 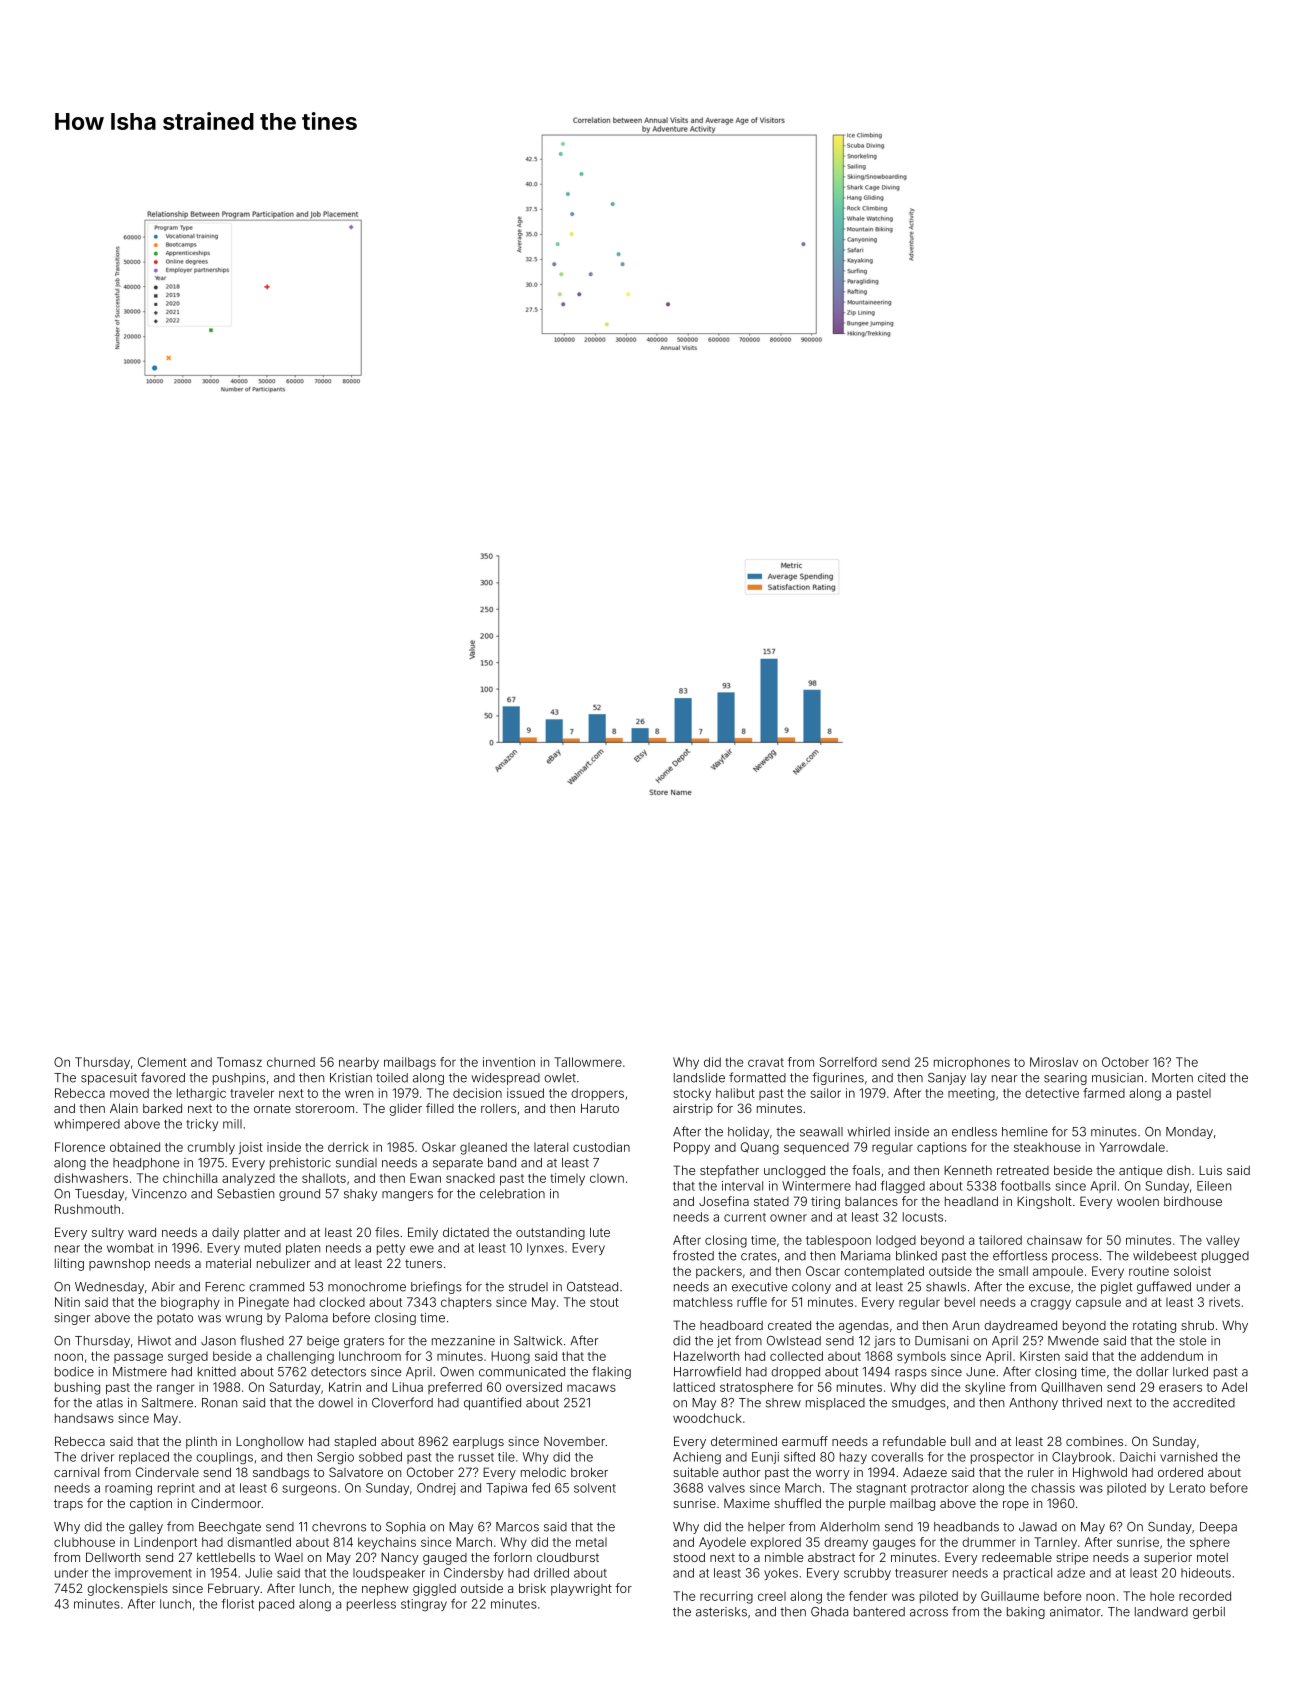 What do you see at coordinates (588, 1062) in the screenshot?
I see `Tallowmere` at bounding box center [588, 1062].
